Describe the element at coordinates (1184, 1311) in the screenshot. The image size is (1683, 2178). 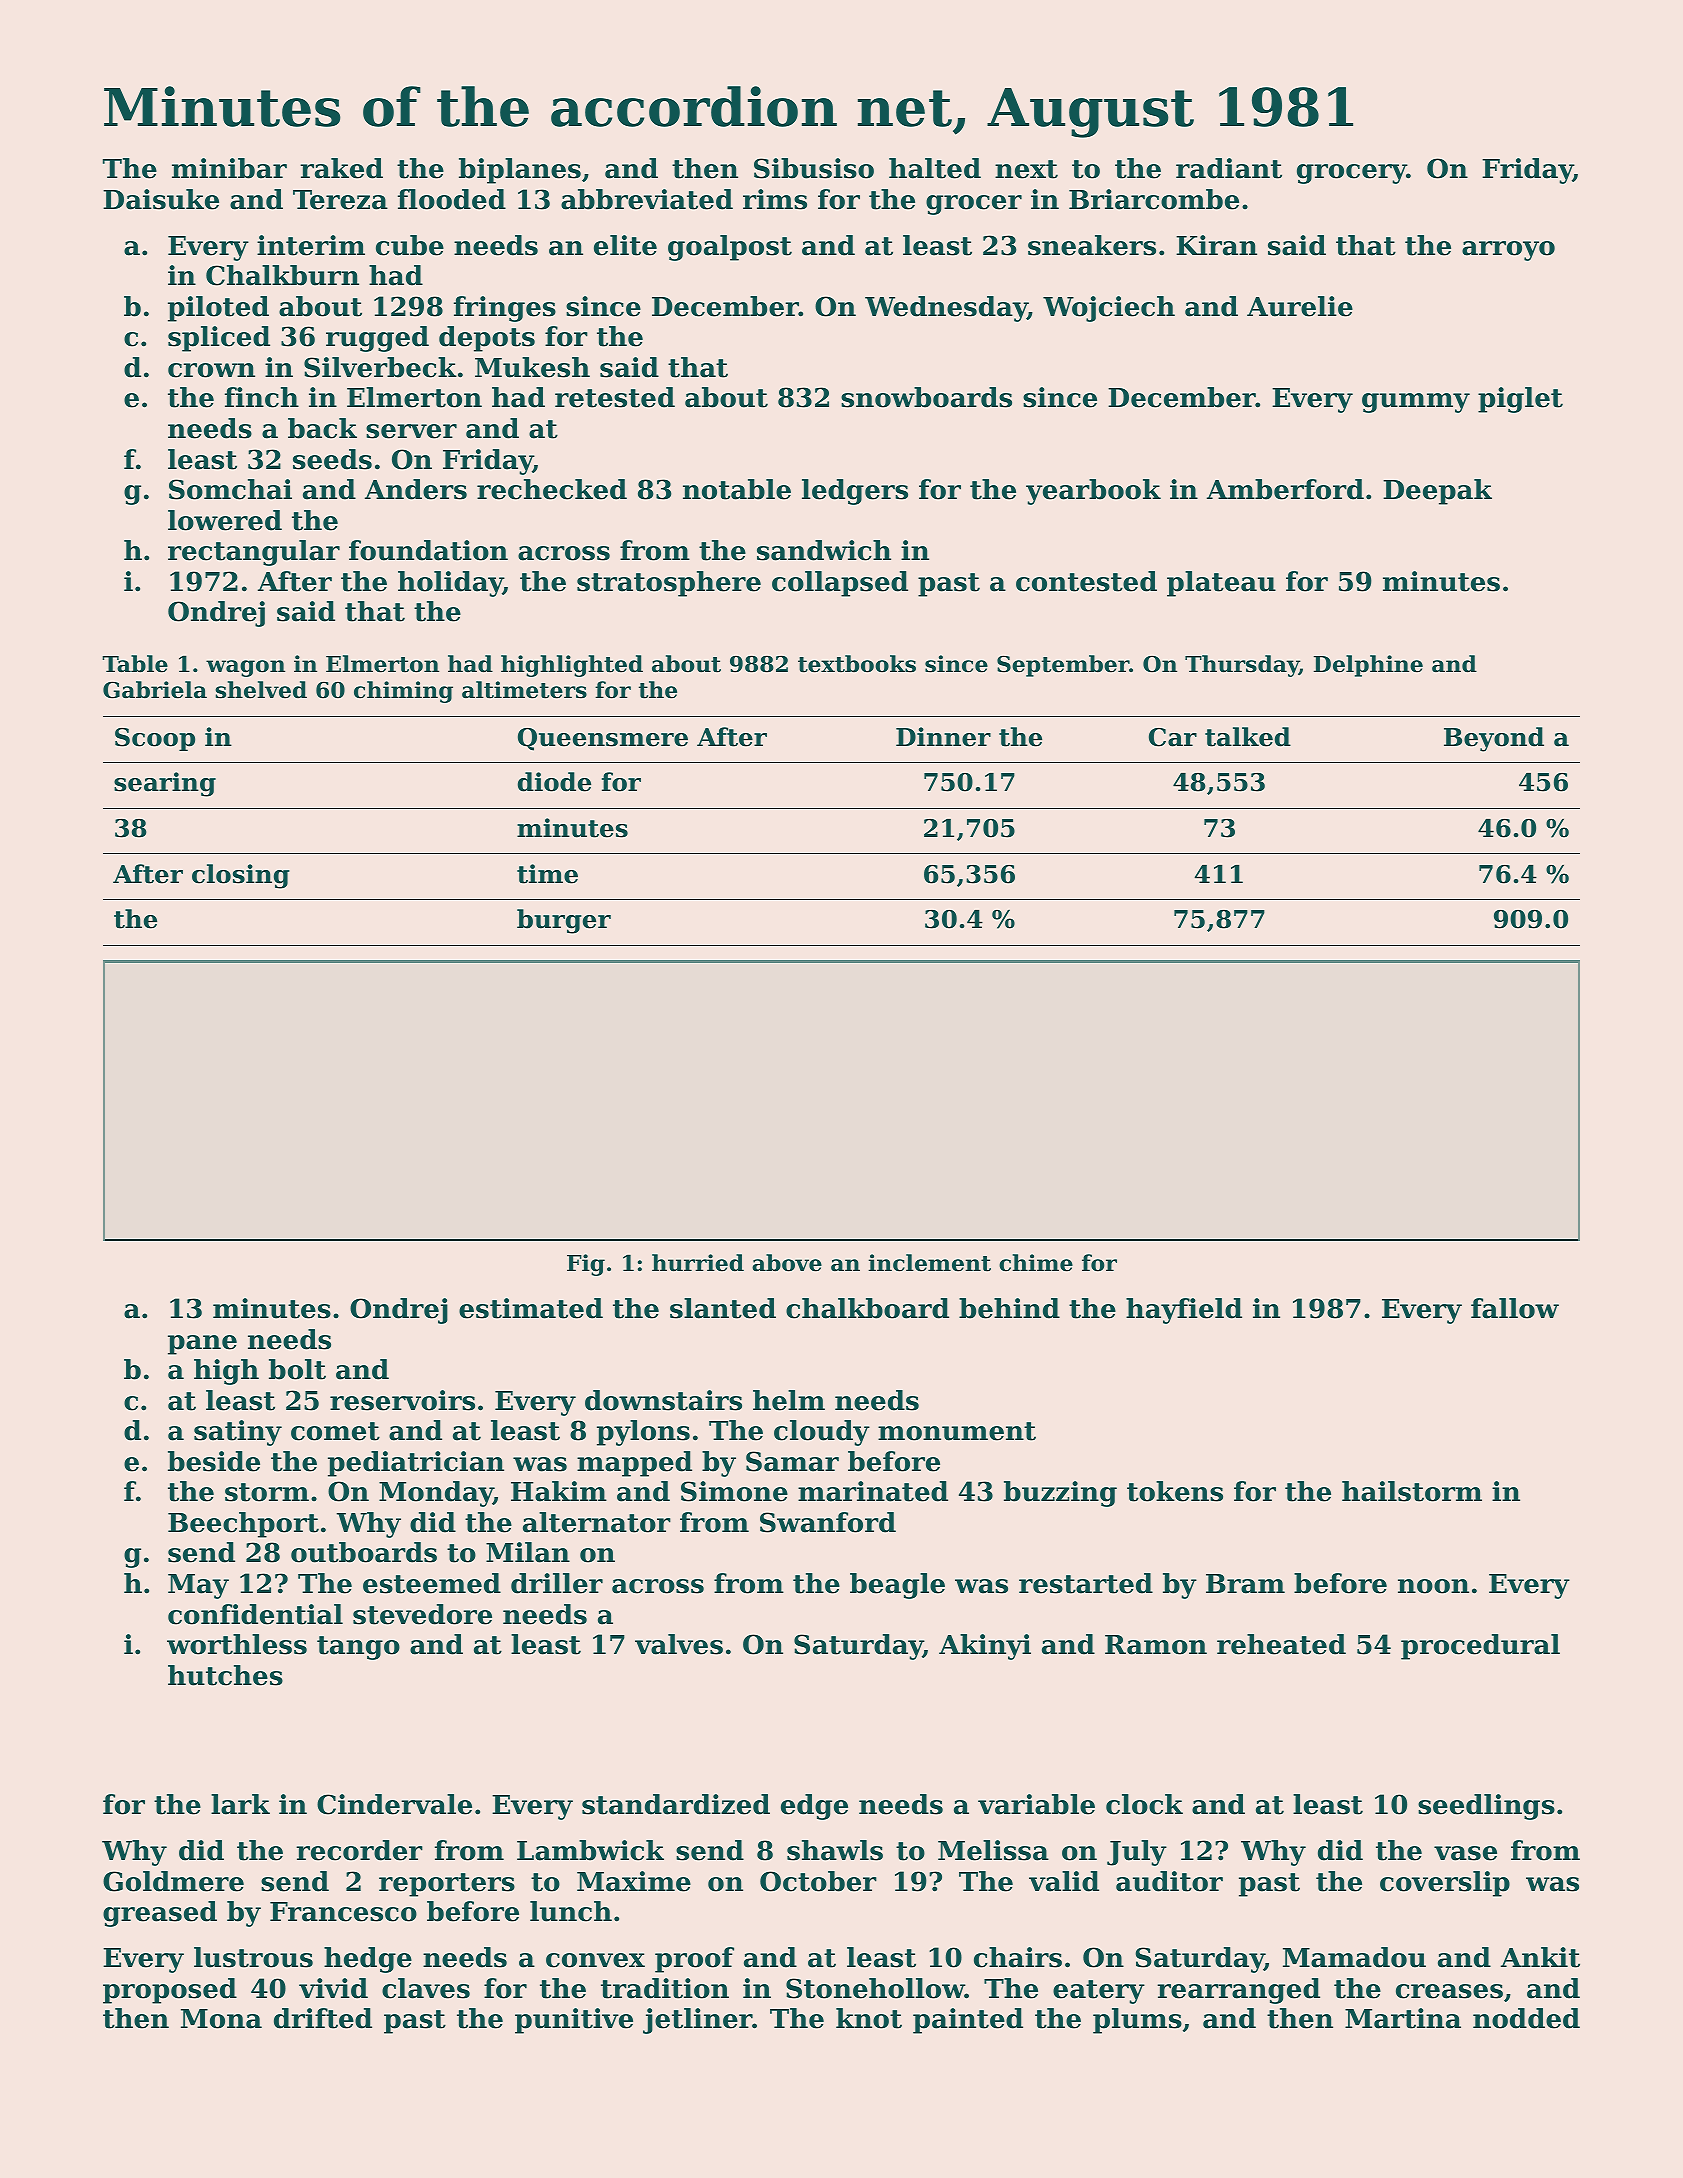
I see `hayfield` at that location.
